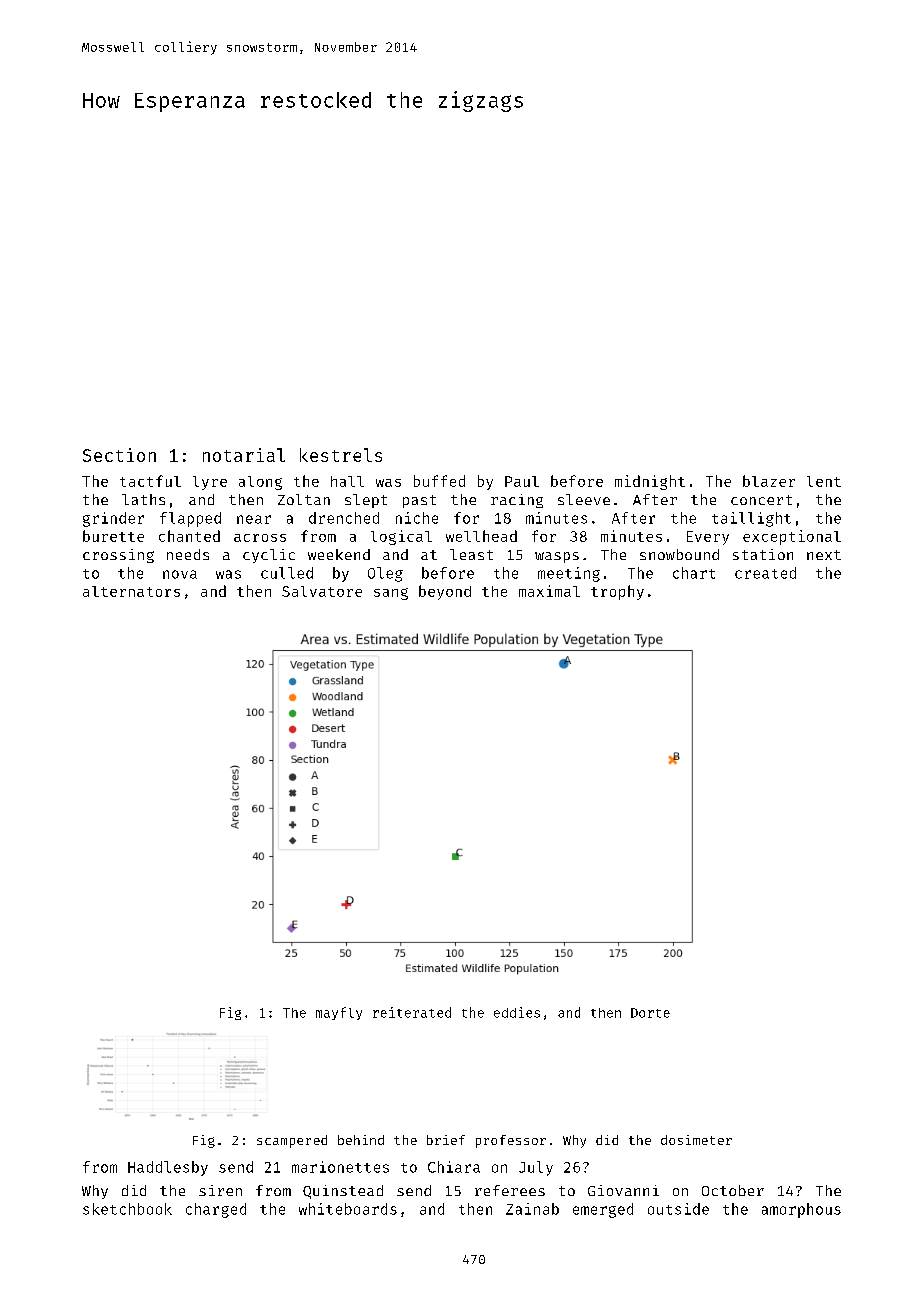 The width and height of the screenshot is (924, 1308). Describe the element at coordinates (650, 482) in the screenshot. I see `midnight` at that location.
